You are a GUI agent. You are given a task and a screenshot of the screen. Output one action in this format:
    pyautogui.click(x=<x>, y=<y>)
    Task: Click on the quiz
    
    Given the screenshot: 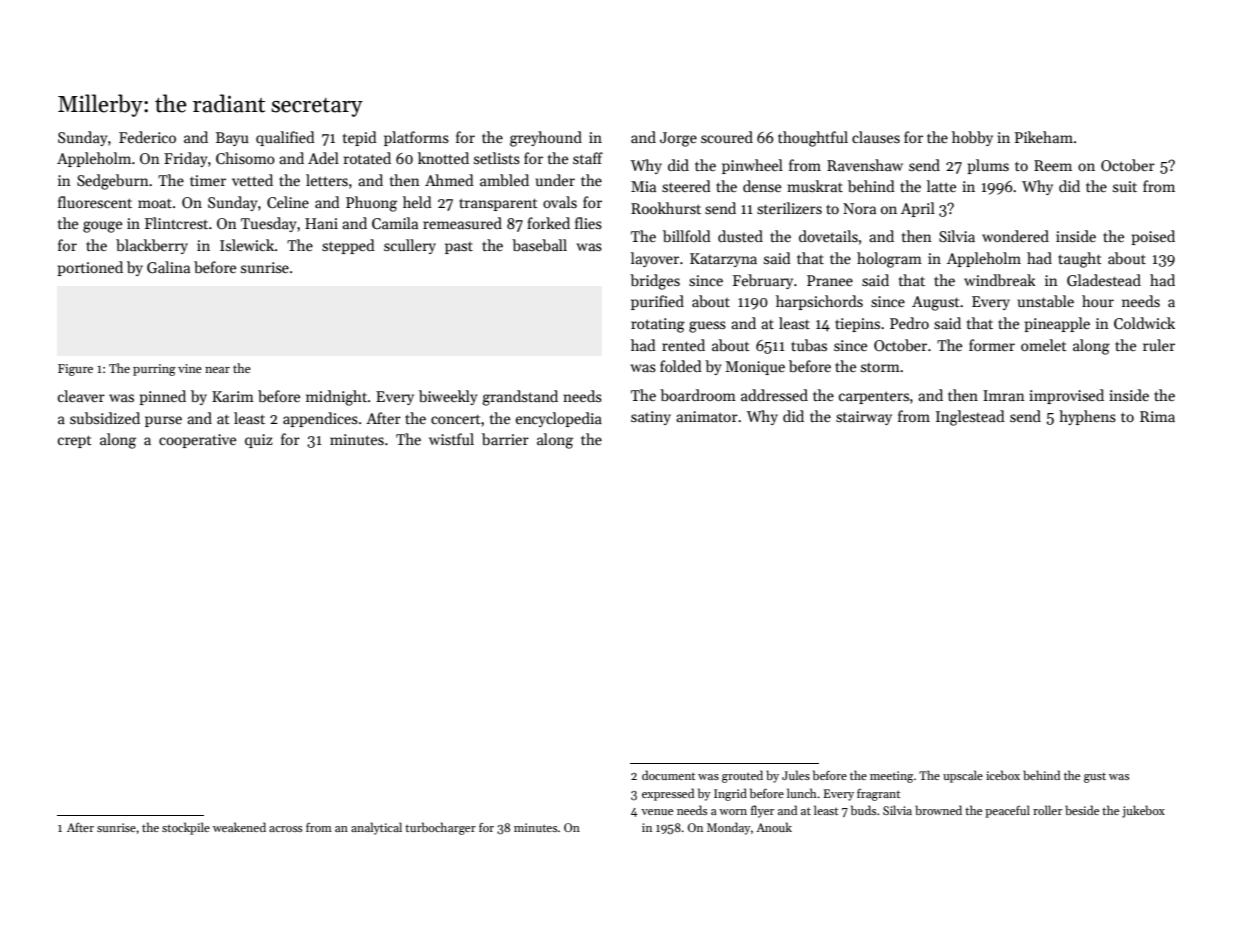 What is the action you would take?
    pyautogui.click(x=259, y=441)
